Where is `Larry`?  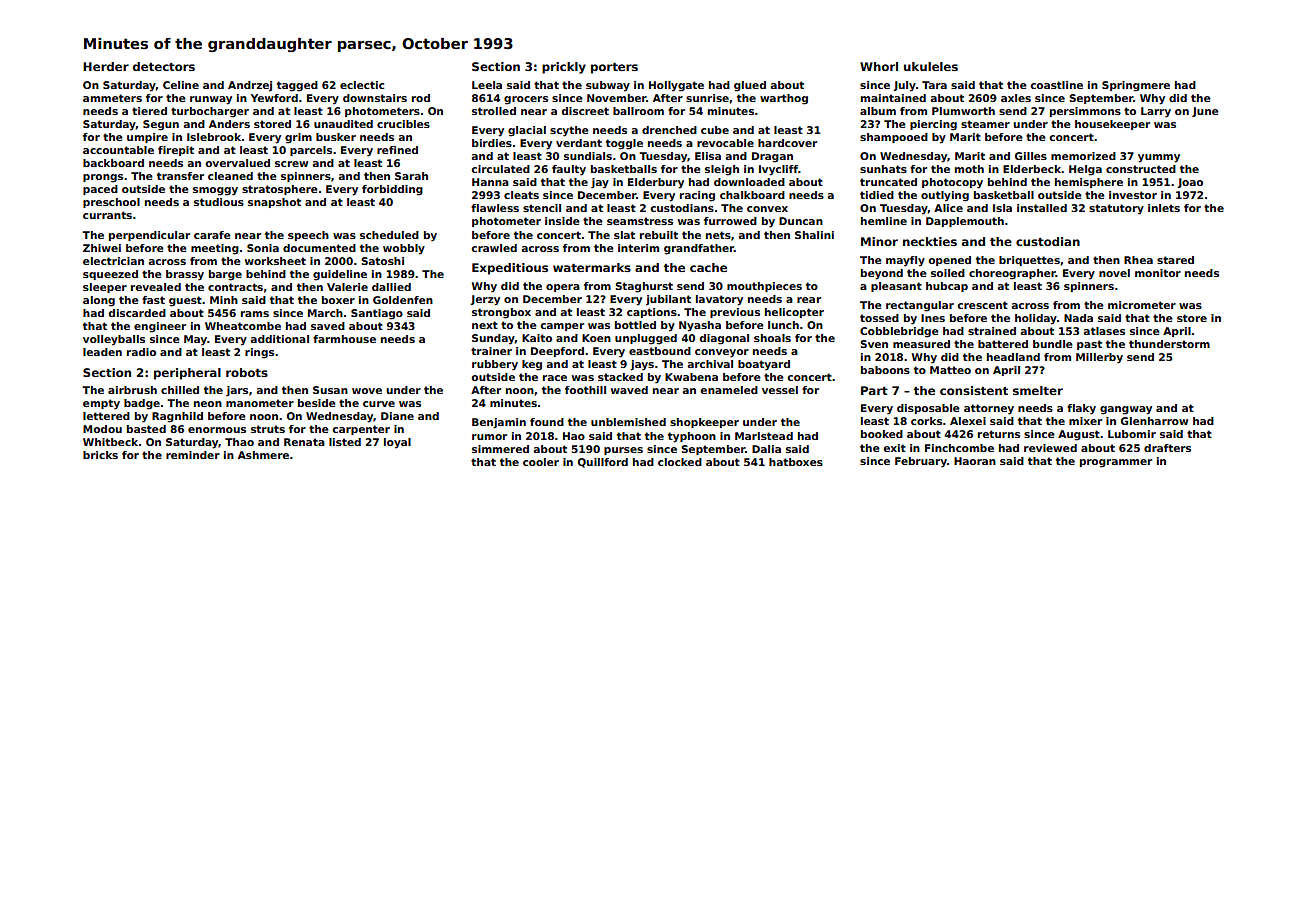
Larry is located at coordinates (1156, 112).
